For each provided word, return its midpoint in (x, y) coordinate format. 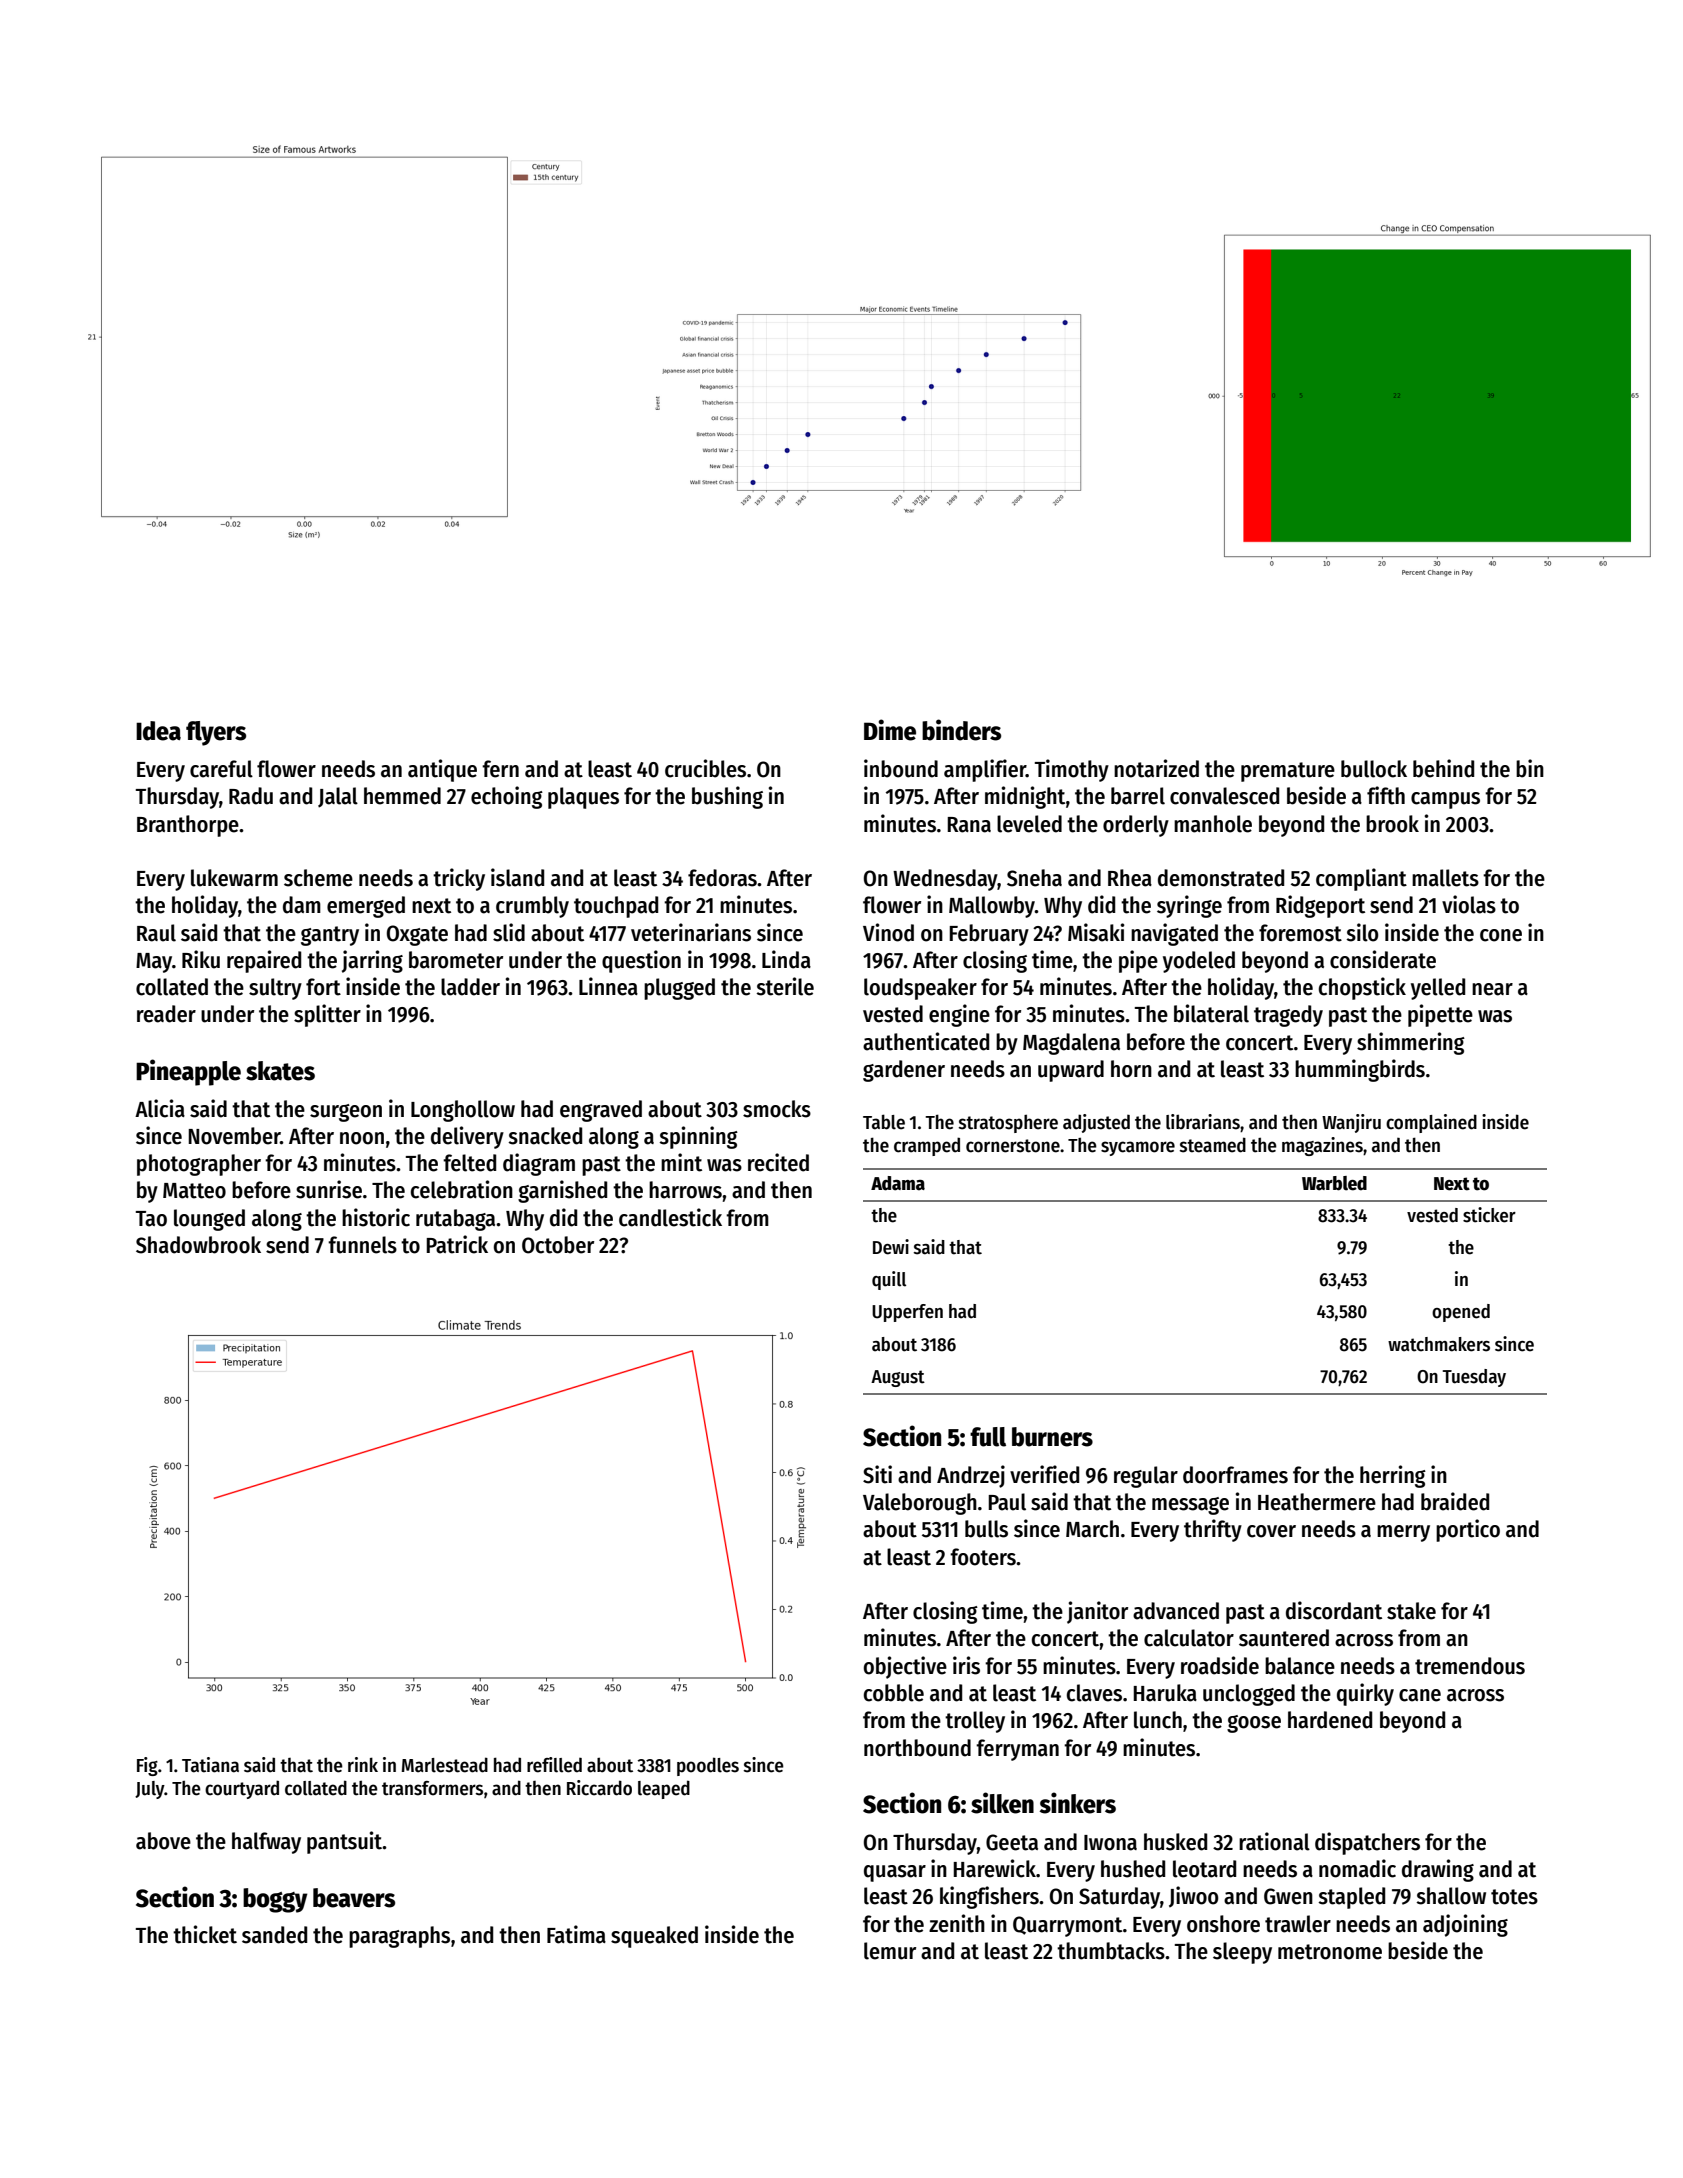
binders (961, 730)
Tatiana (210, 1765)
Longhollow (463, 1111)
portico (1468, 1530)
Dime (890, 730)
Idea (158, 731)
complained (1431, 1123)
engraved (601, 1111)
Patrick (457, 1244)
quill (889, 1280)
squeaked (654, 1937)
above (163, 1841)
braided (1455, 1501)
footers (983, 1557)
